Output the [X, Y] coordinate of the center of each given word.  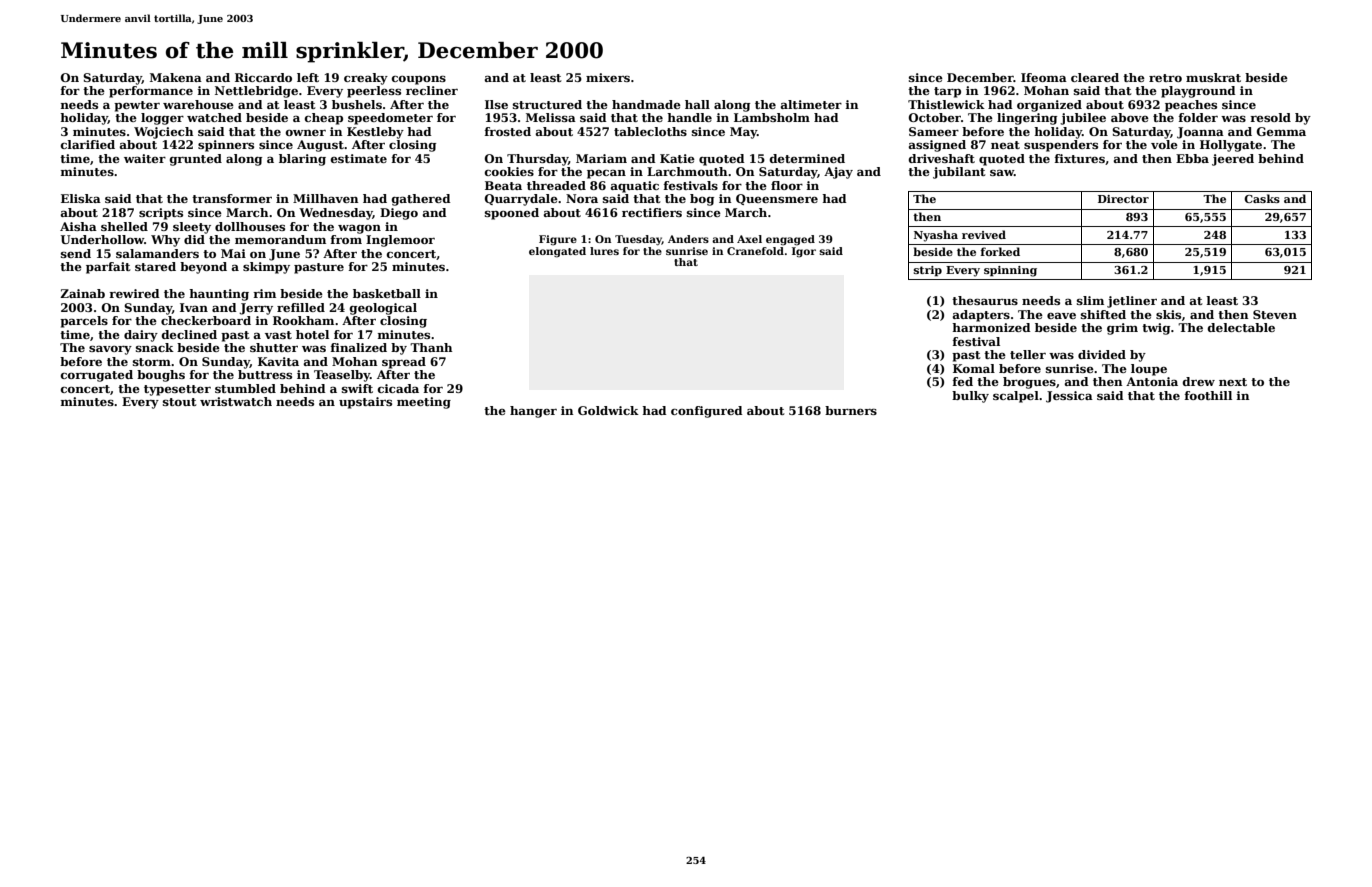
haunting [219, 295]
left [308, 77]
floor [787, 185]
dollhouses [250, 226]
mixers [608, 77]
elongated [557, 252]
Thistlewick [946, 104]
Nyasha [936, 236]
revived [984, 234]
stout [180, 402]
